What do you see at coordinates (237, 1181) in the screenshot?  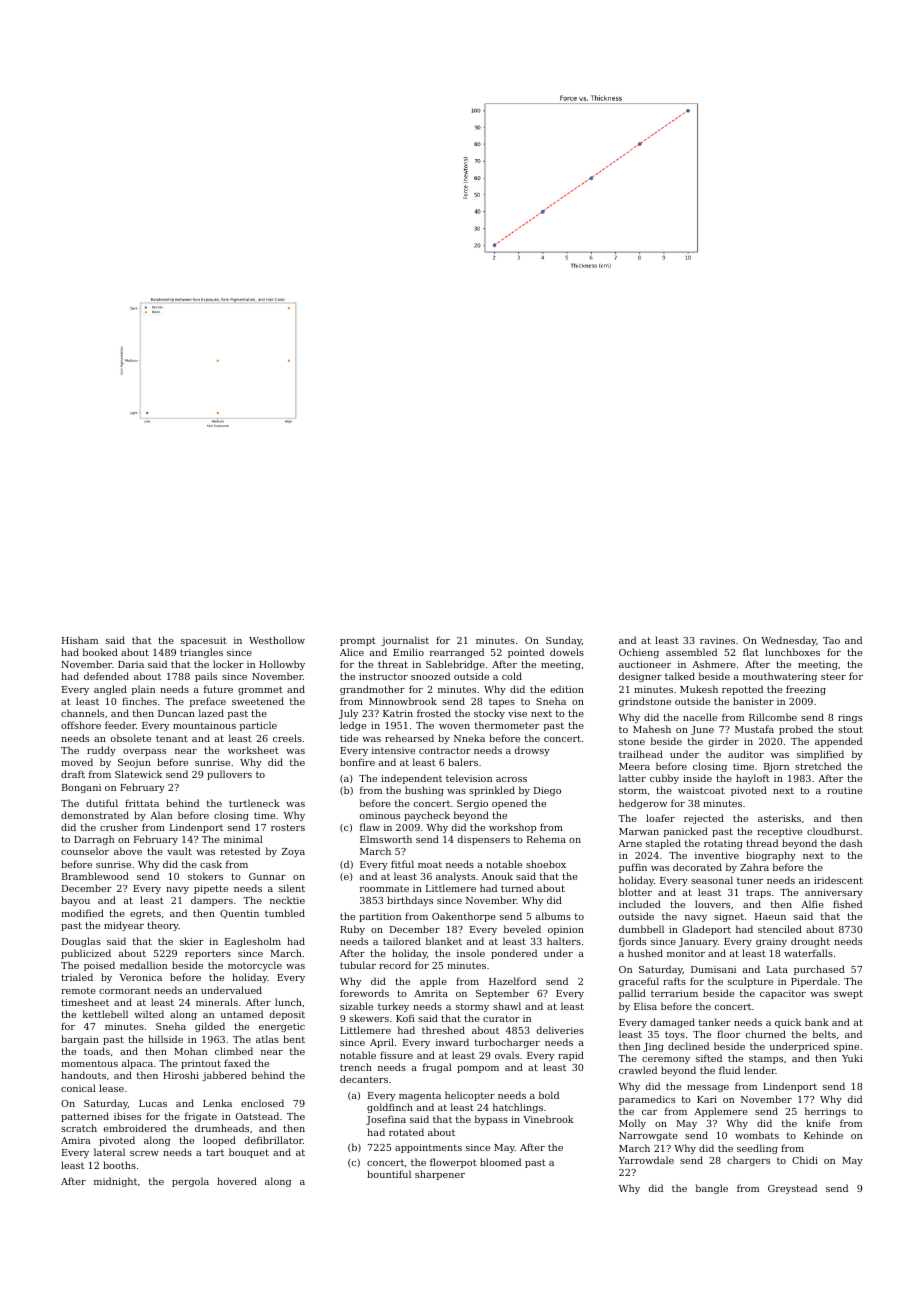 I see `hovered` at bounding box center [237, 1181].
